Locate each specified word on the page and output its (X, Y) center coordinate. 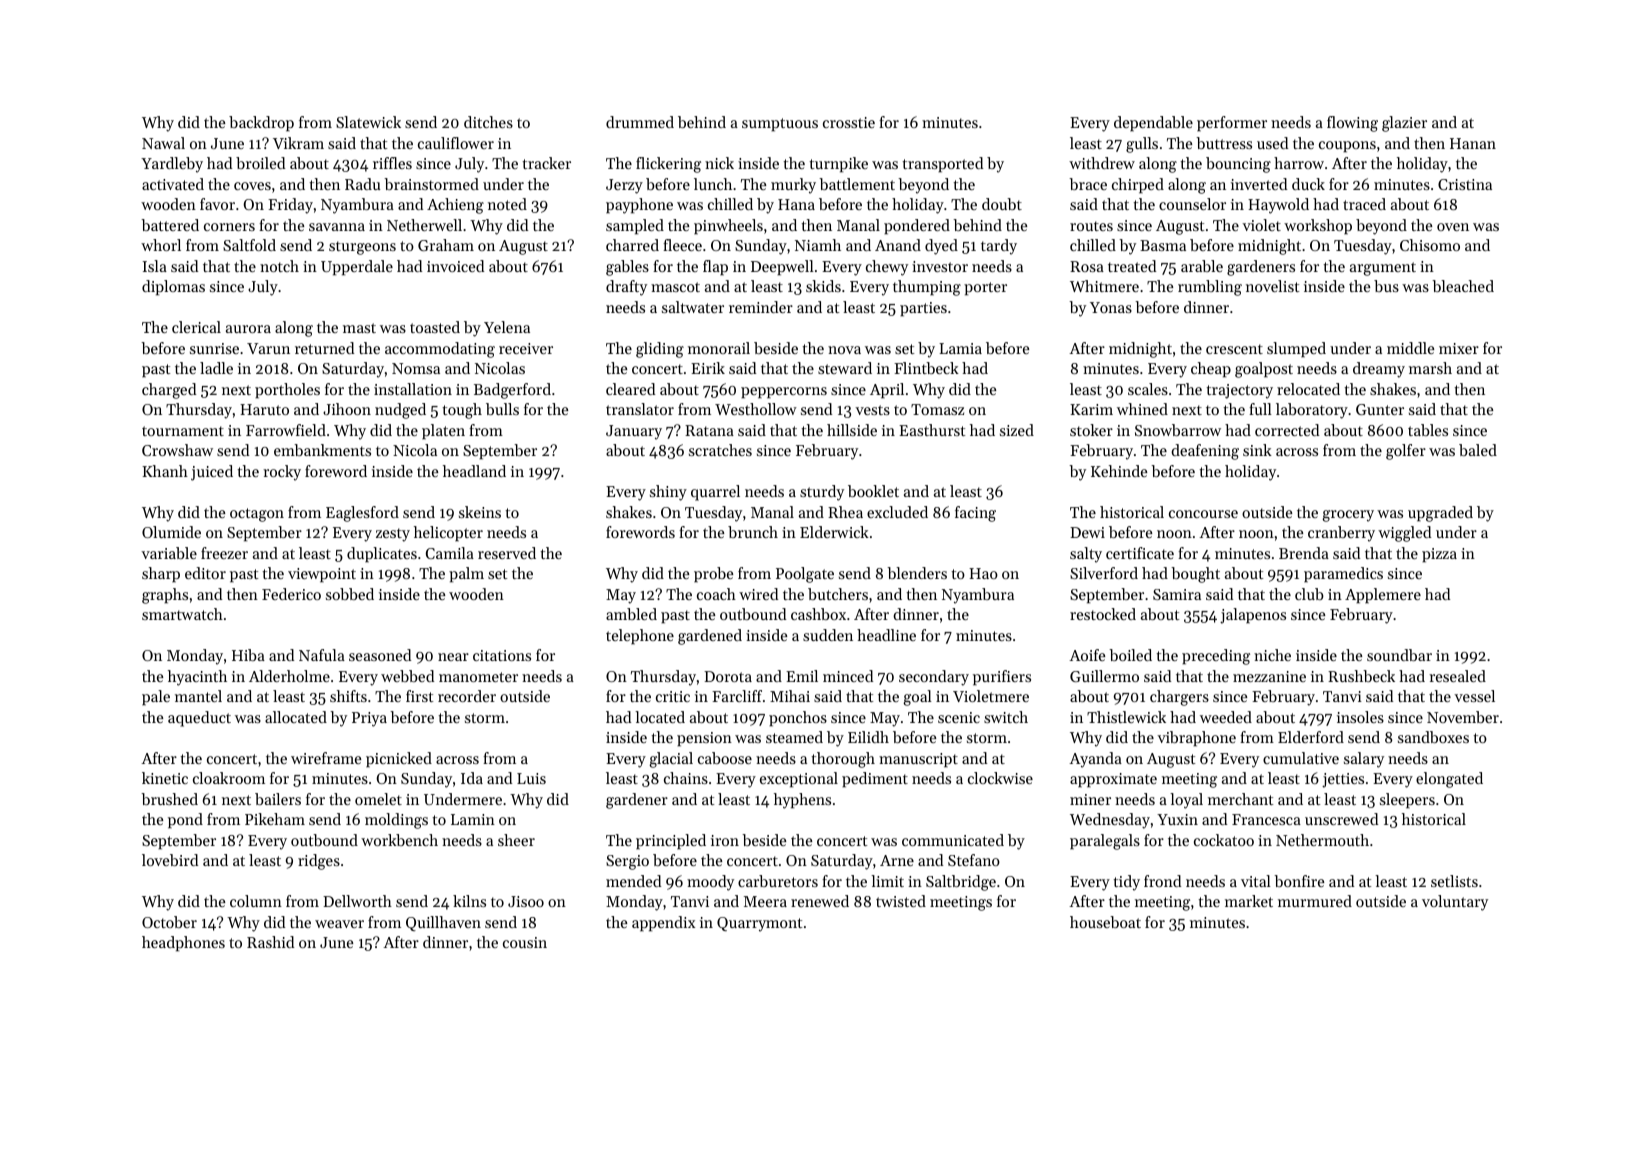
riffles (392, 163)
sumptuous (780, 125)
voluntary (1455, 903)
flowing (1352, 124)
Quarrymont (759, 924)
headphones (183, 944)
